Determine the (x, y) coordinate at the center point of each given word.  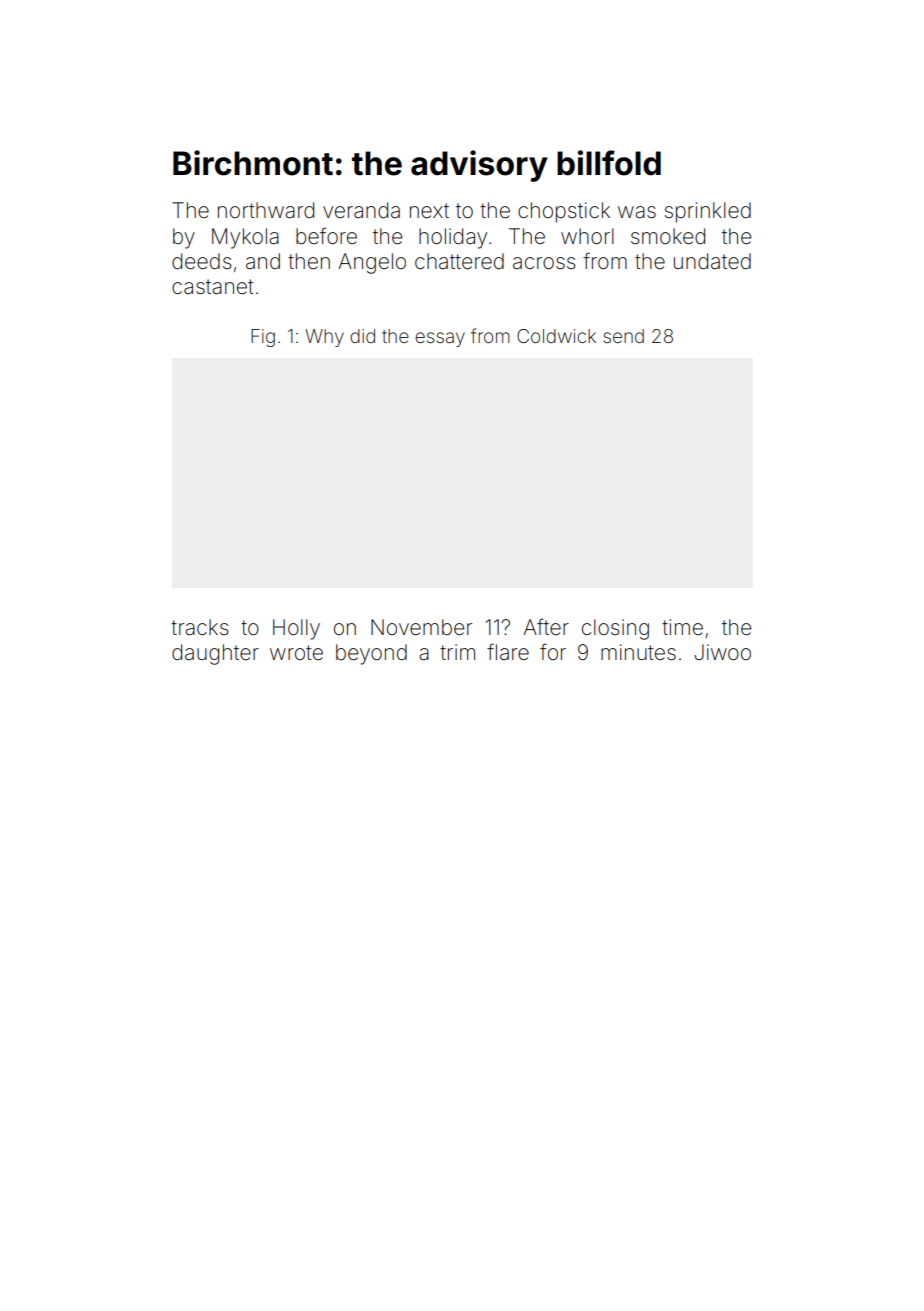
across (544, 263)
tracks (200, 627)
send (624, 336)
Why (324, 338)
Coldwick (556, 336)
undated (712, 261)
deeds (202, 261)
